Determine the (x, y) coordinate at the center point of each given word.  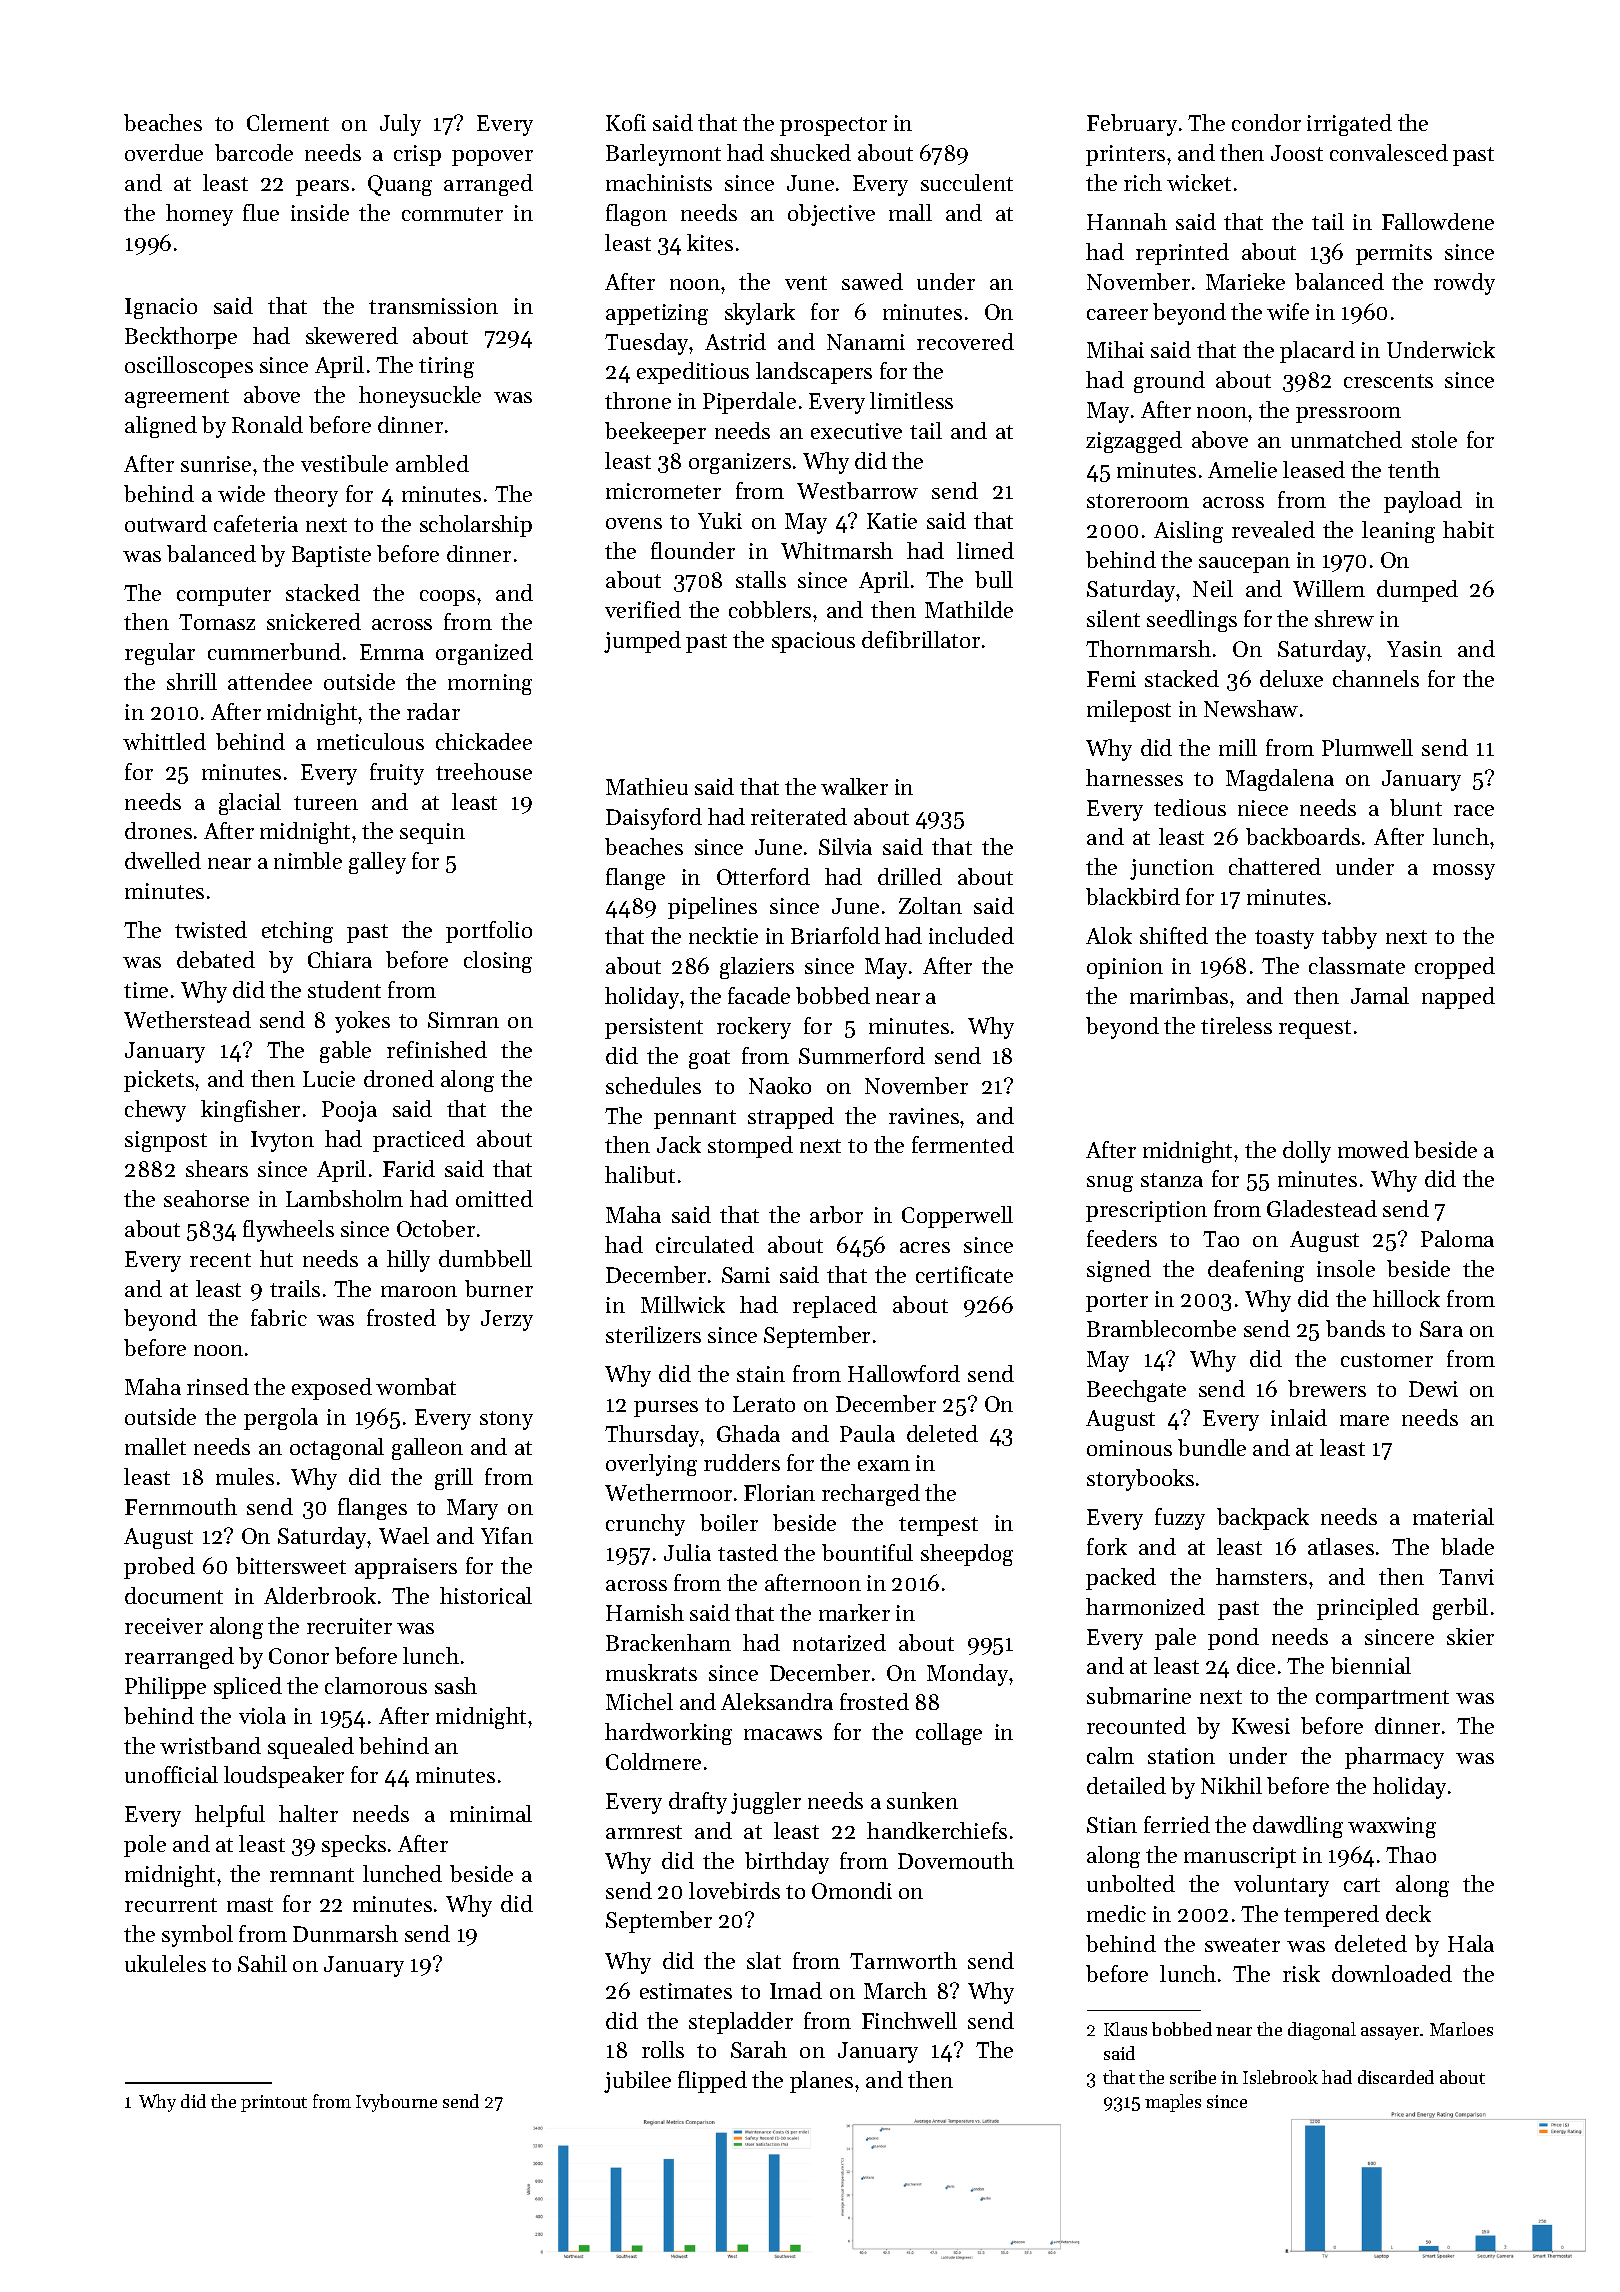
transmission (433, 306)
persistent (654, 1028)
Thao (1411, 1854)
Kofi (626, 122)
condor (1266, 122)
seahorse (206, 1198)
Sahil (262, 1963)
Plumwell (1367, 747)
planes (821, 2082)
